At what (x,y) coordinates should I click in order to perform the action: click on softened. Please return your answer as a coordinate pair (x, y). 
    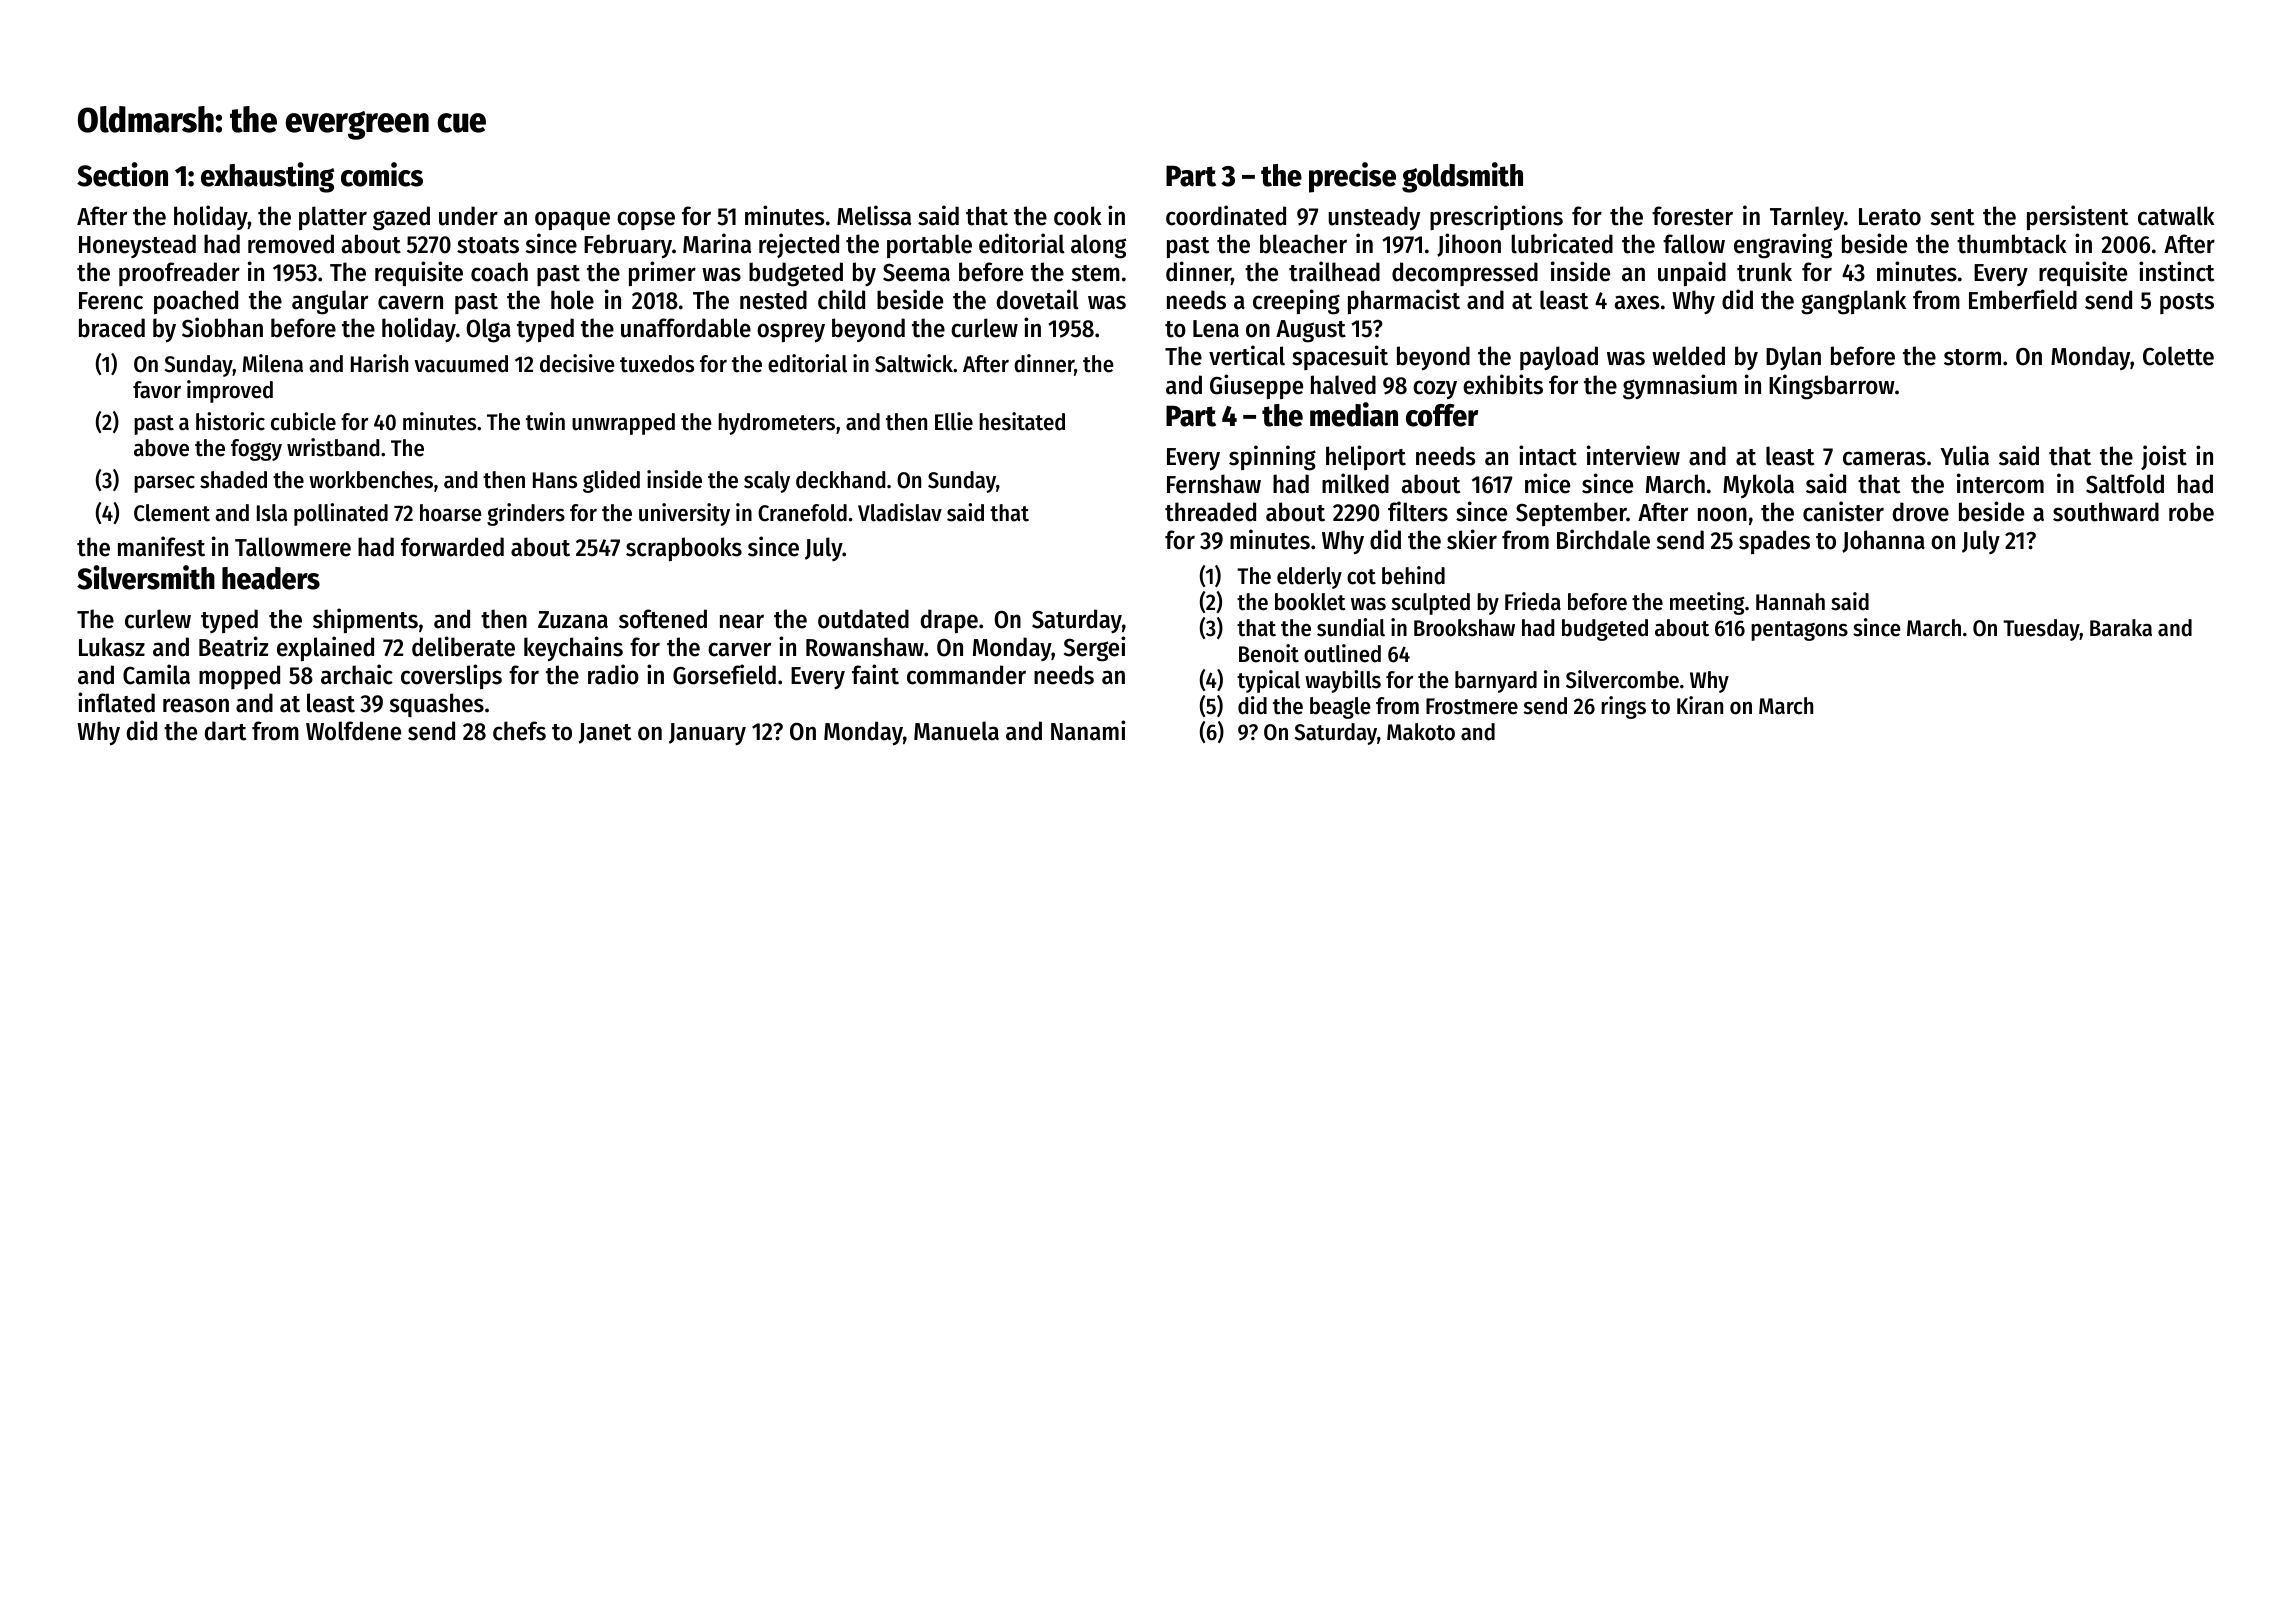
    Looking at the image, I should click on (663, 619).
